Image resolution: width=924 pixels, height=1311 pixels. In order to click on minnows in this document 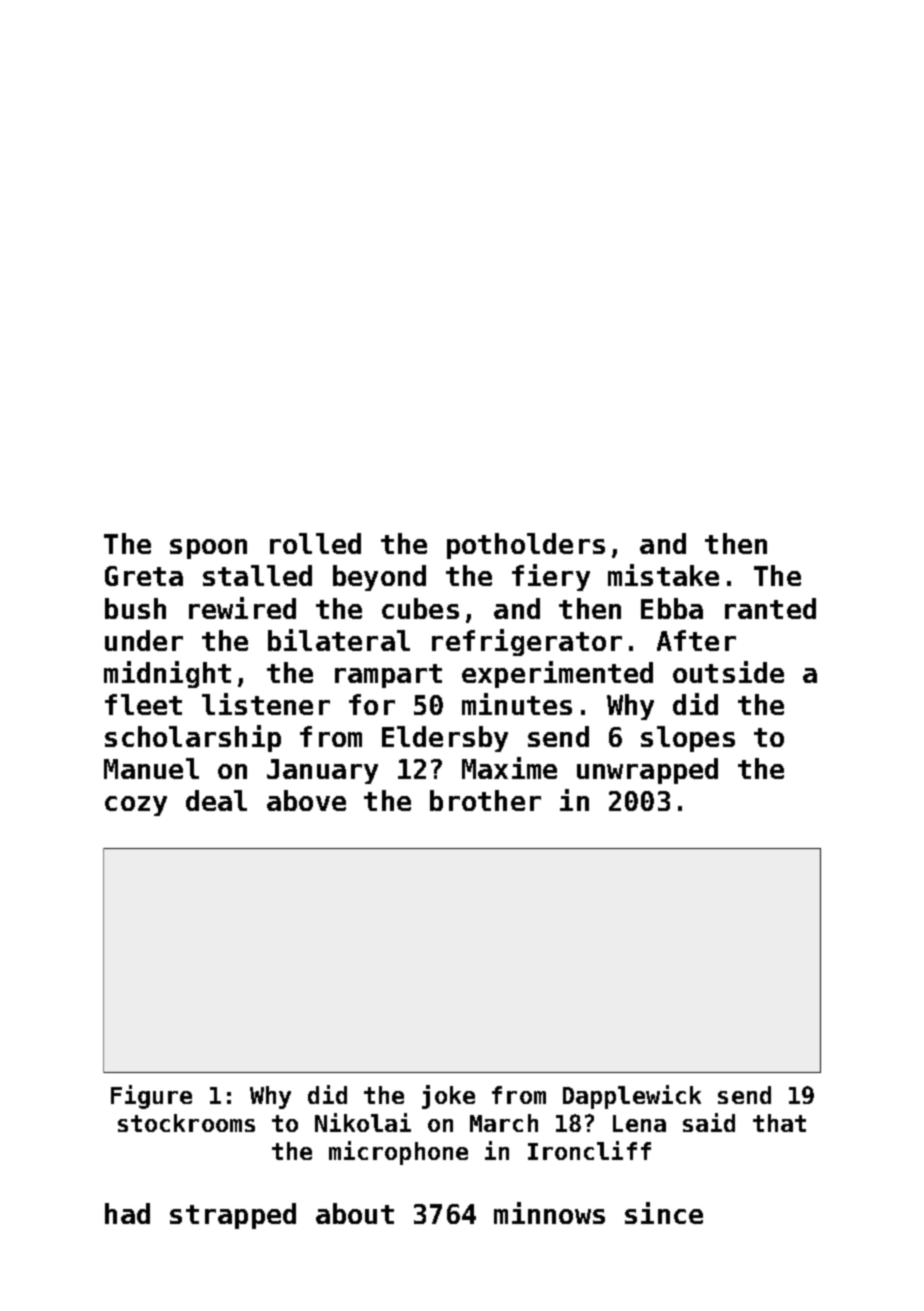, I will do `click(549, 1213)`.
